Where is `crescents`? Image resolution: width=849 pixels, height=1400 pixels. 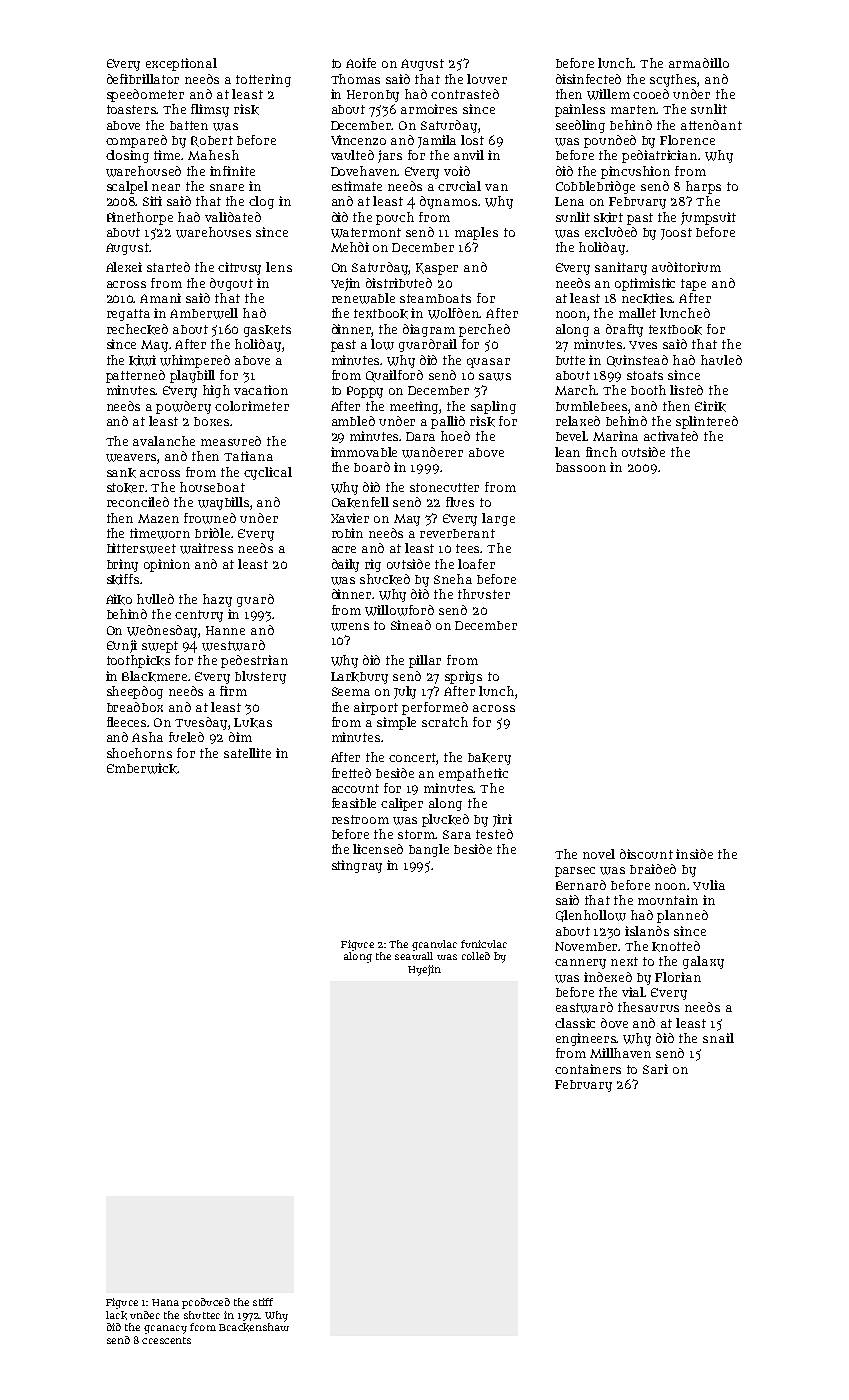 crescents is located at coordinates (166, 1340).
